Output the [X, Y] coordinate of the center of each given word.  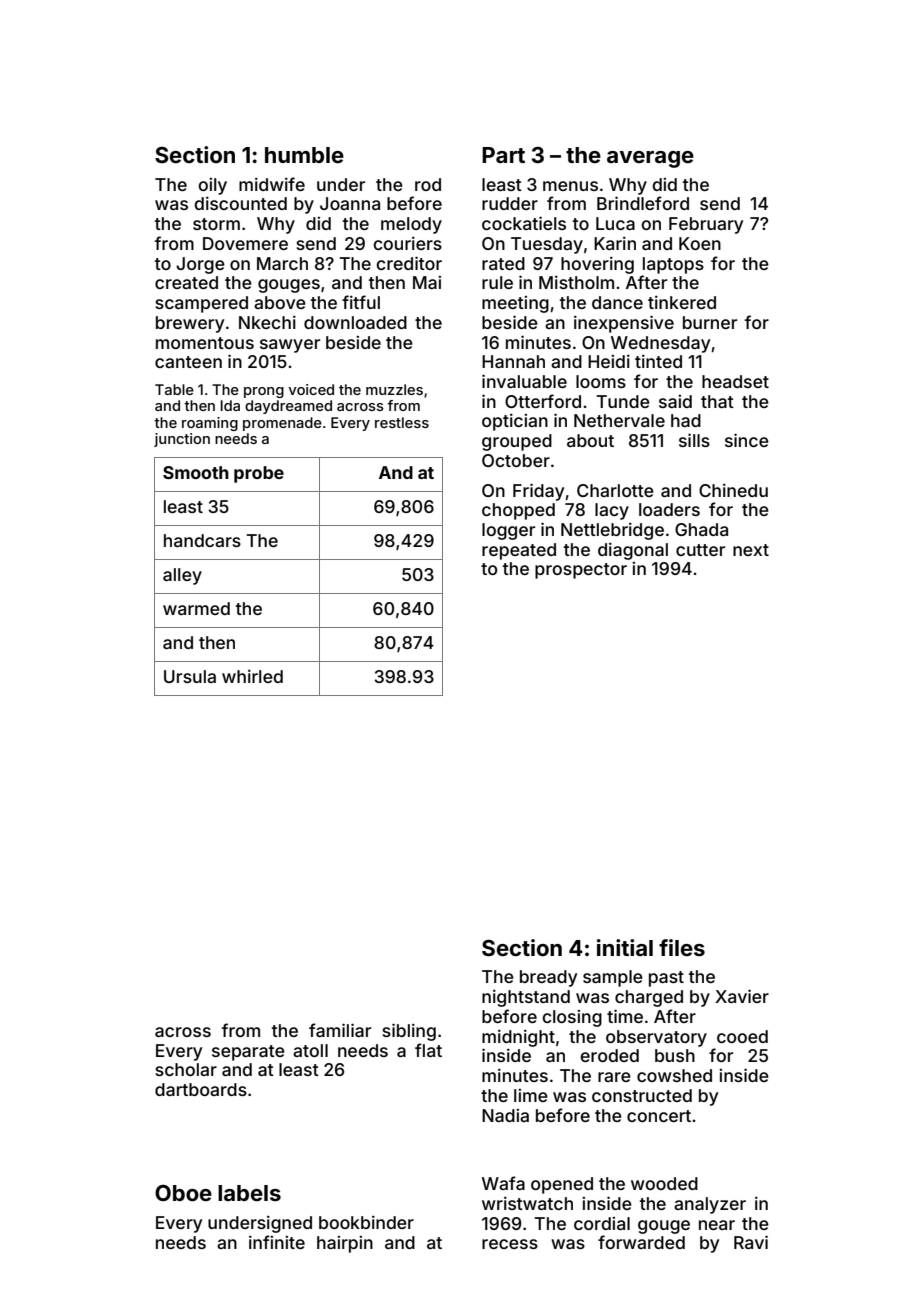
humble [304, 155]
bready [548, 978]
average [650, 159]
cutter [700, 550]
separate [248, 1053]
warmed [196, 608]
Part [503, 155]
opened [562, 1185]
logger [508, 531]
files [682, 947]
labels [249, 1193]
